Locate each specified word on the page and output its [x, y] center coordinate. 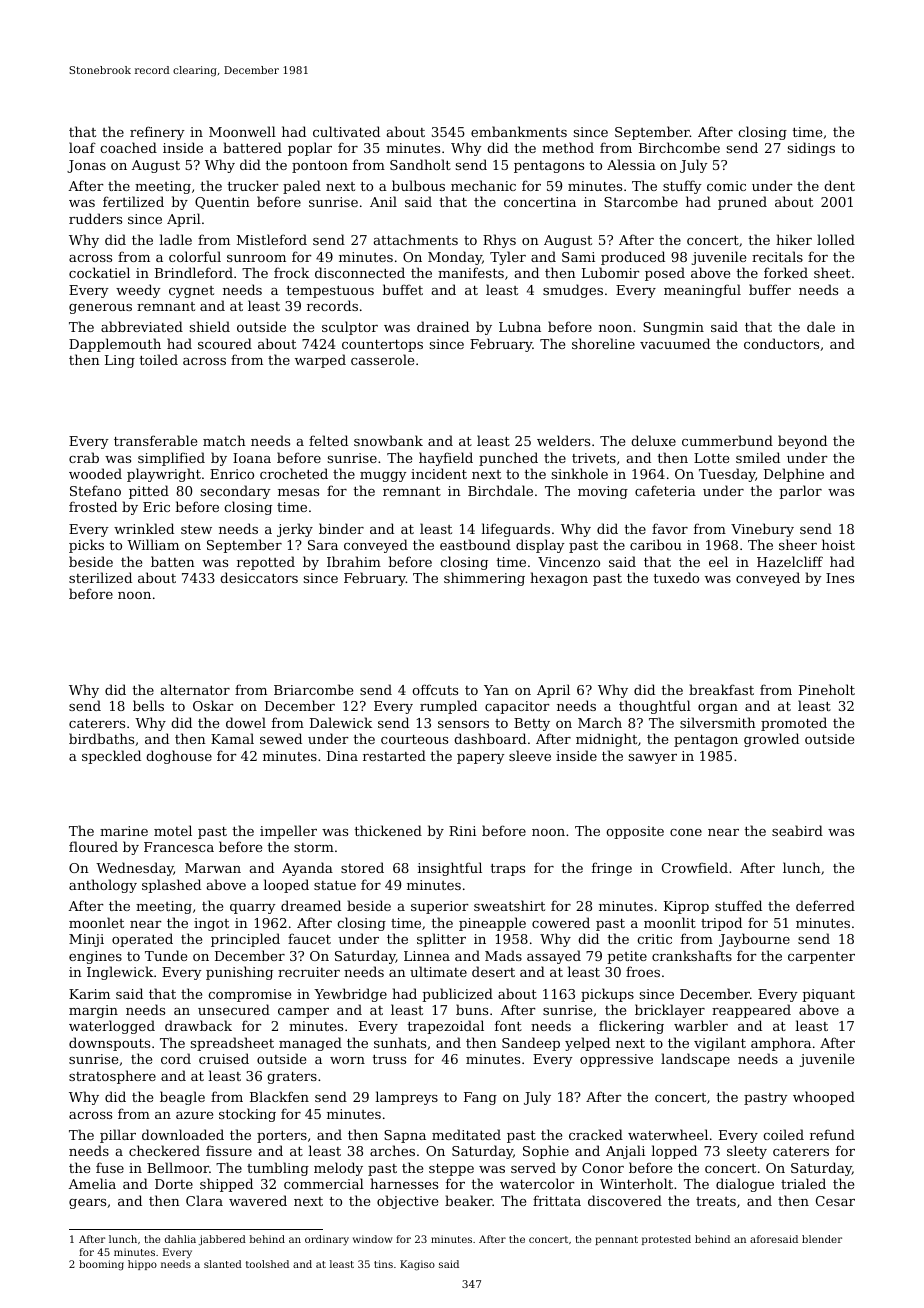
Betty [532, 724]
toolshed [267, 1264]
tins [383, 1264]
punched [508, 459]
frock [291, 272]
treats [716, 1201]
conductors [781, 343]
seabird [797, 830]
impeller [288, 832]
